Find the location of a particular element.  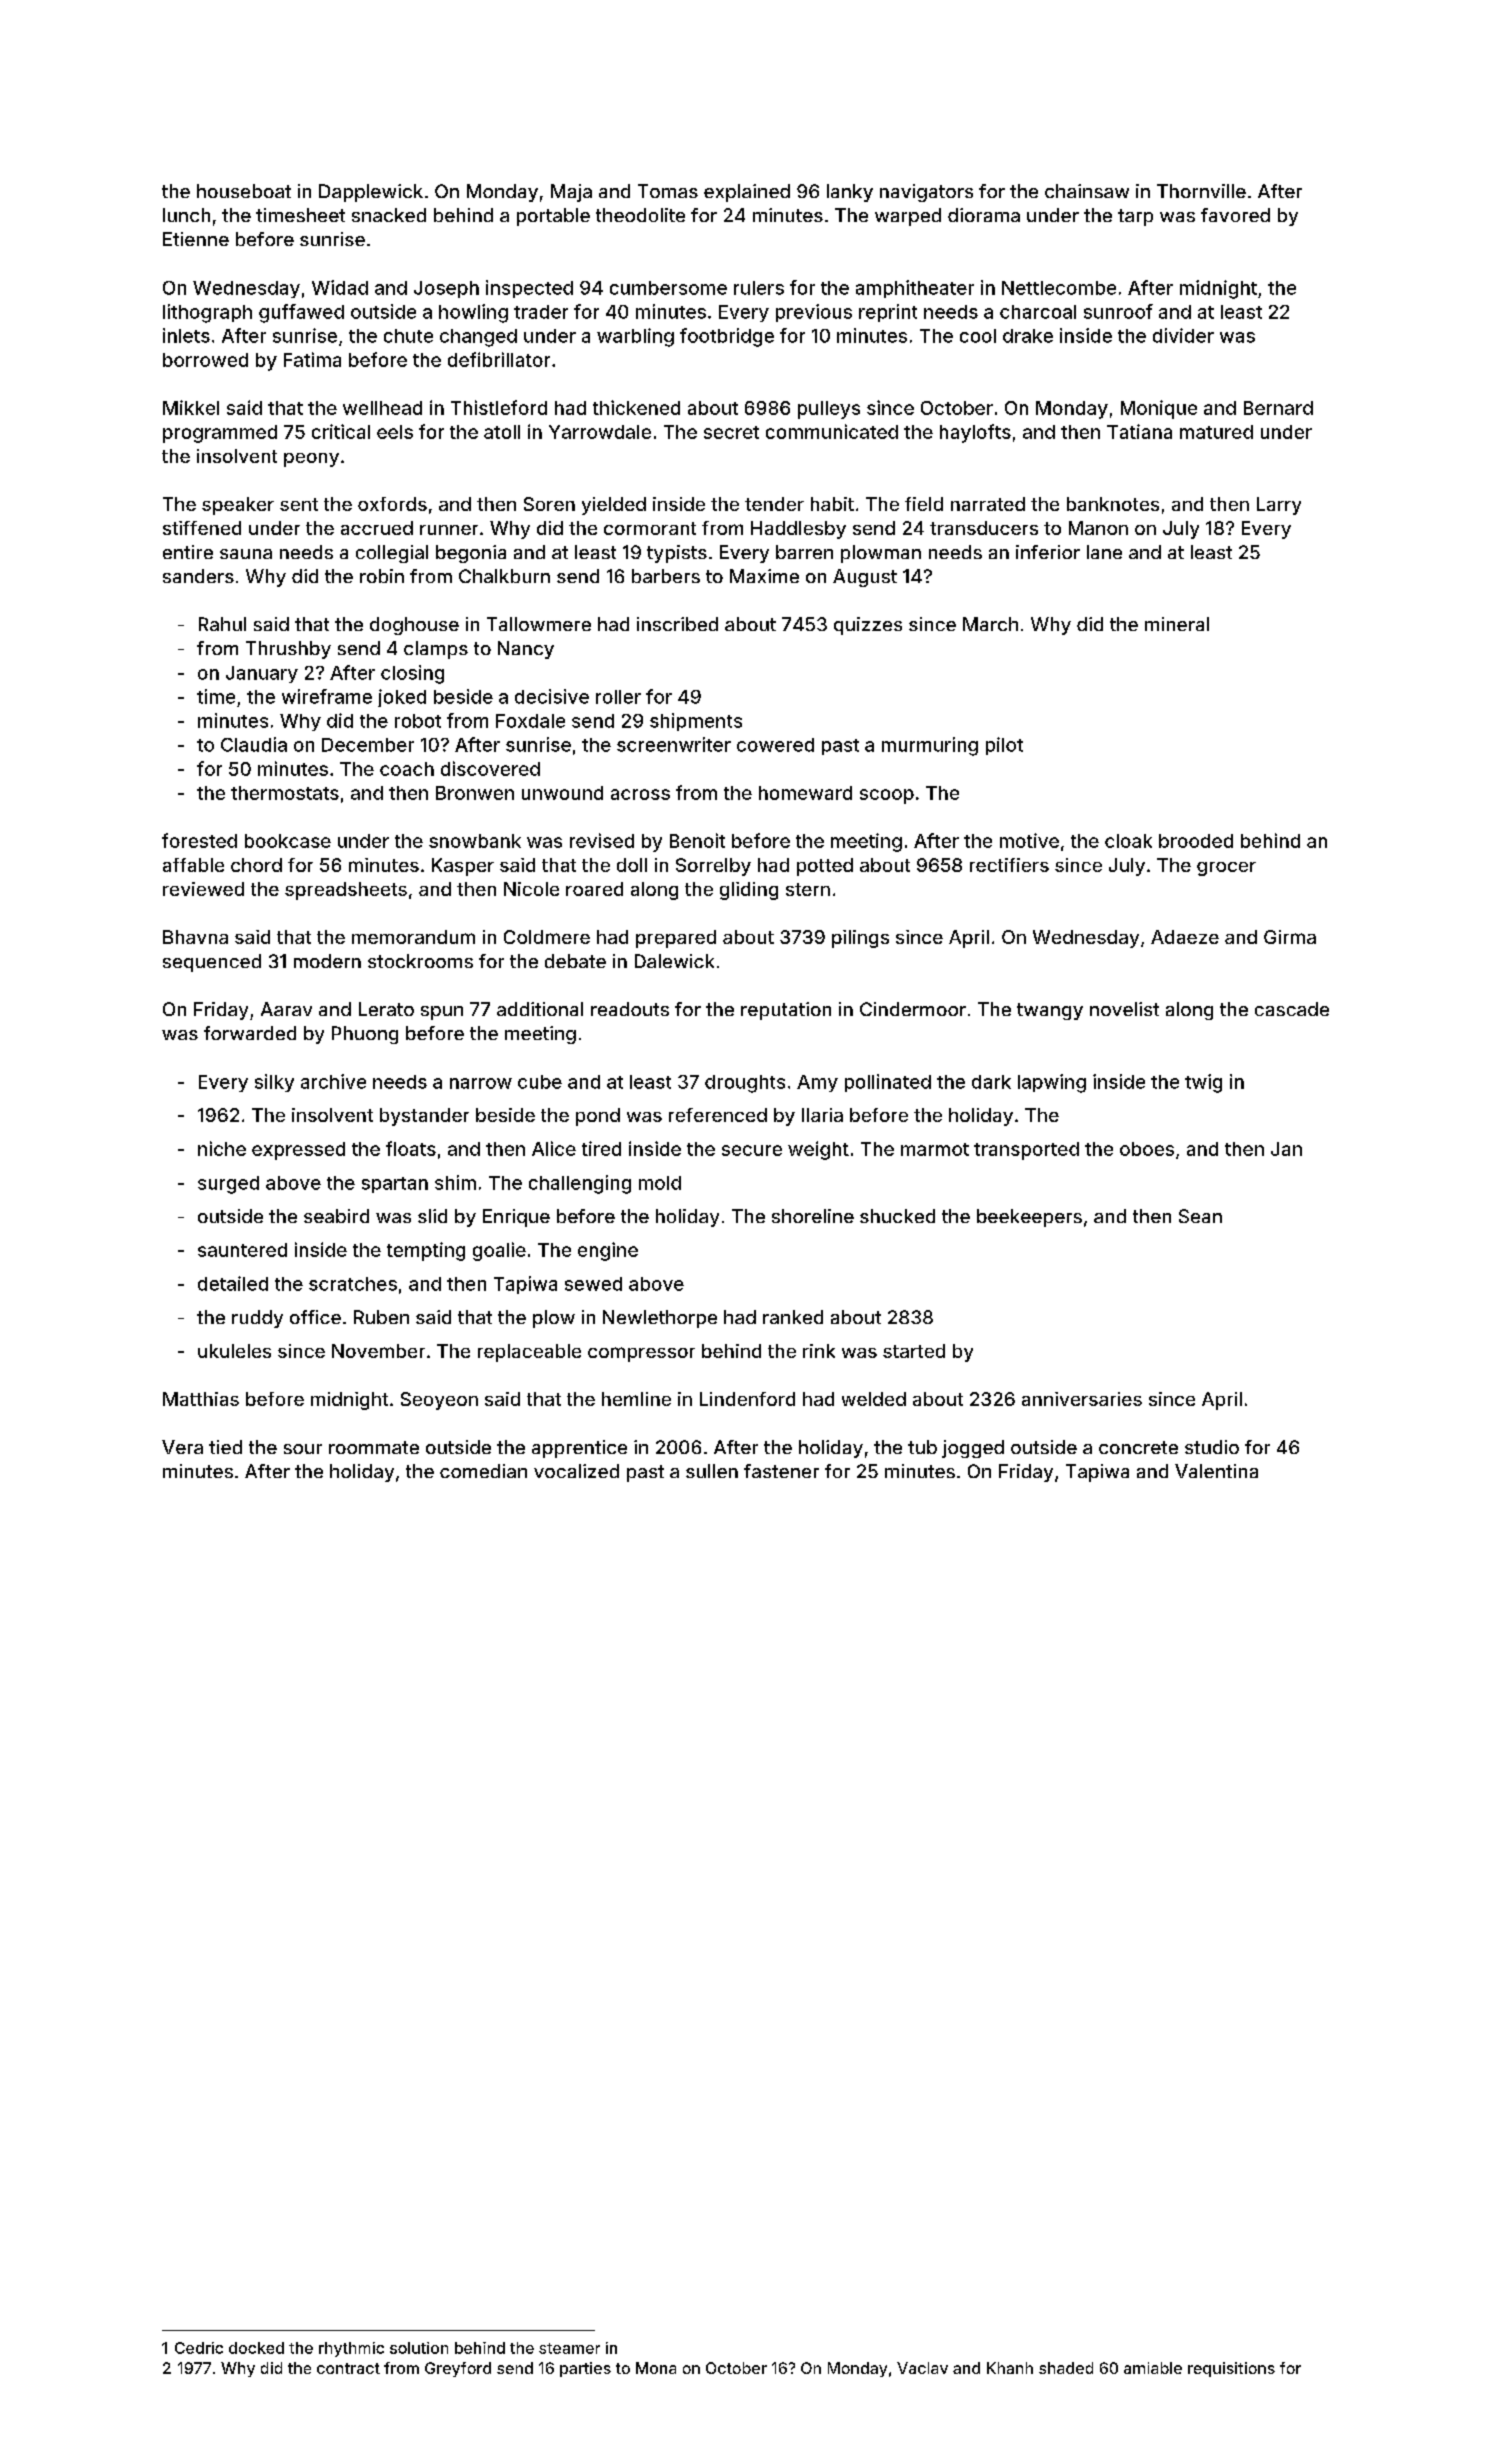

requisitions is located at coordinates (1231, 2369).
